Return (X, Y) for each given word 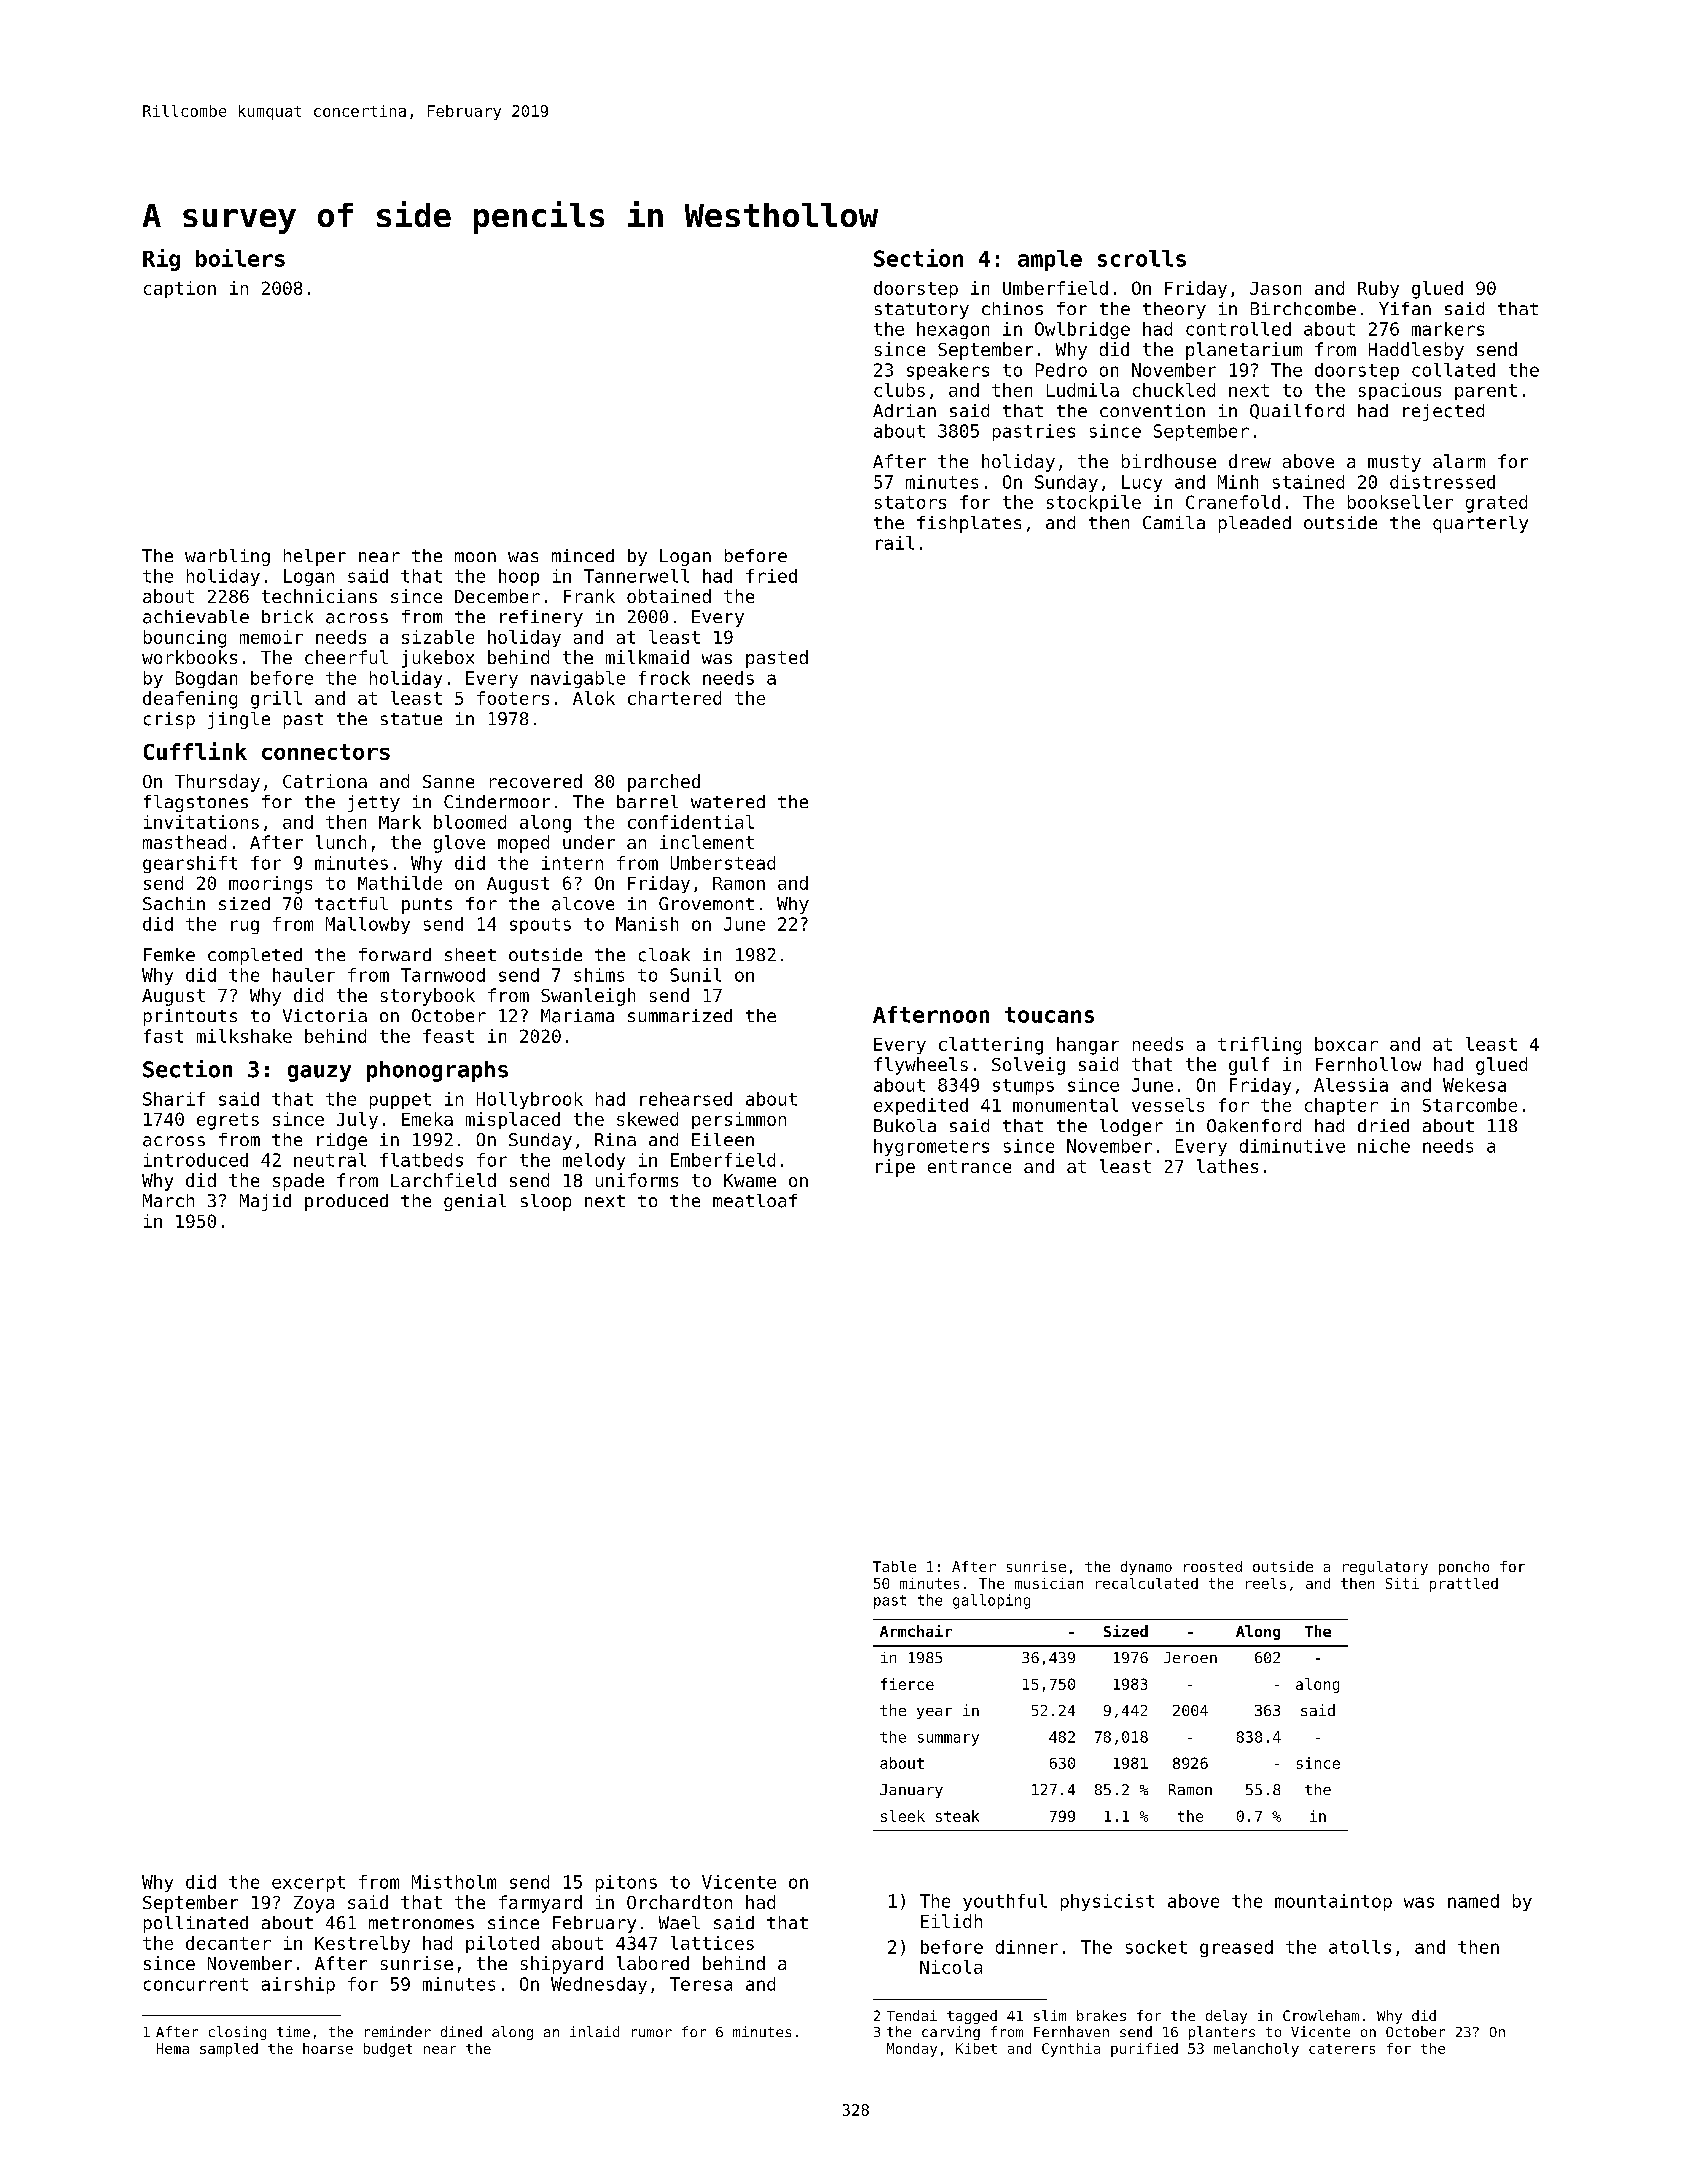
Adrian (904, 410)
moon (475, 557)
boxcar (1346, 1044)
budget (388, 2050)
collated (1453, 370)
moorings (270, 885)
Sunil (695, 975)
